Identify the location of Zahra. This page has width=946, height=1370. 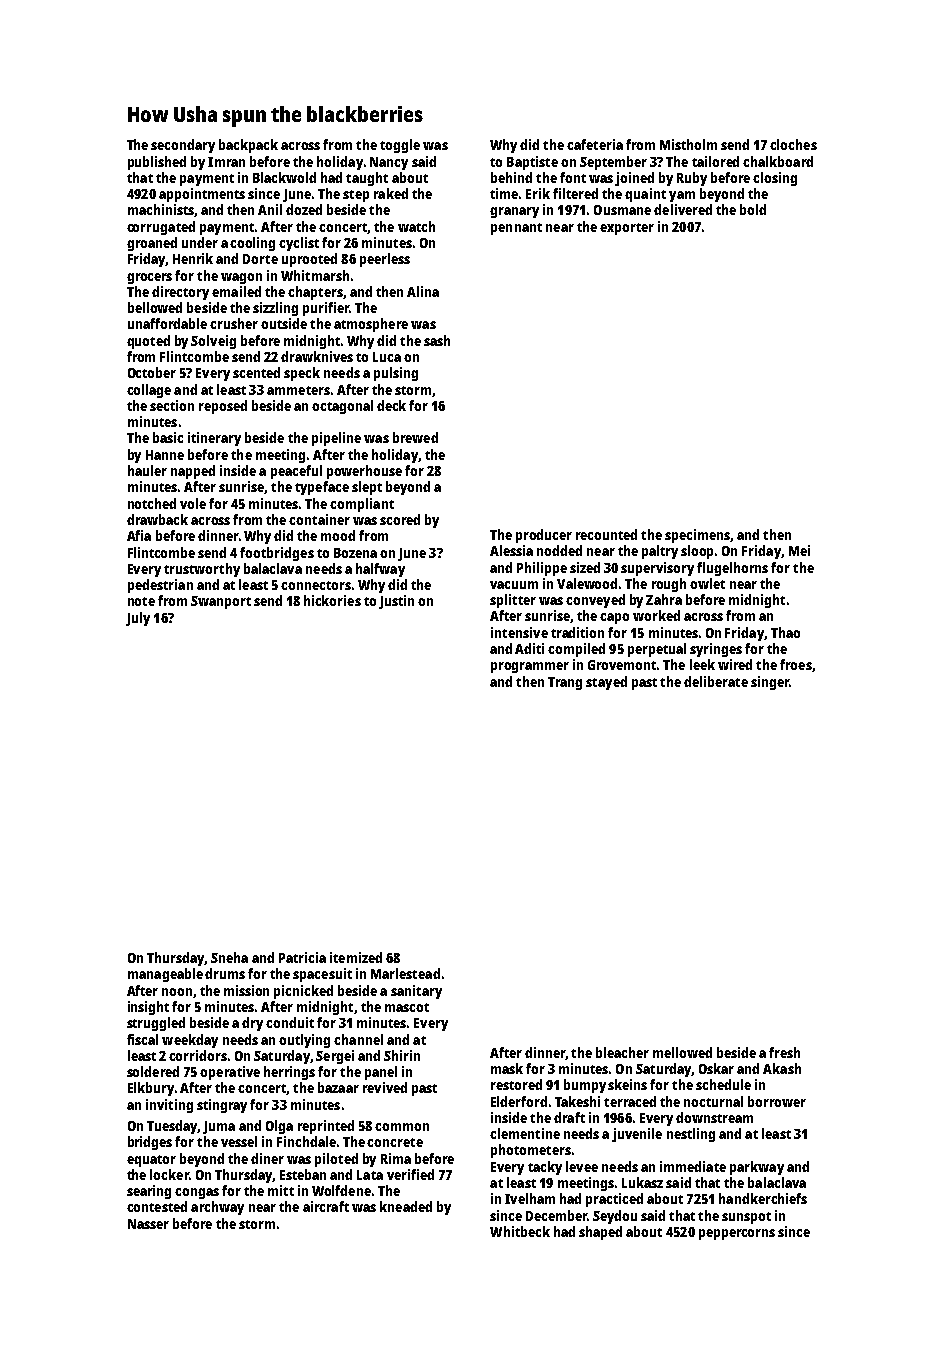
(664, 599).
